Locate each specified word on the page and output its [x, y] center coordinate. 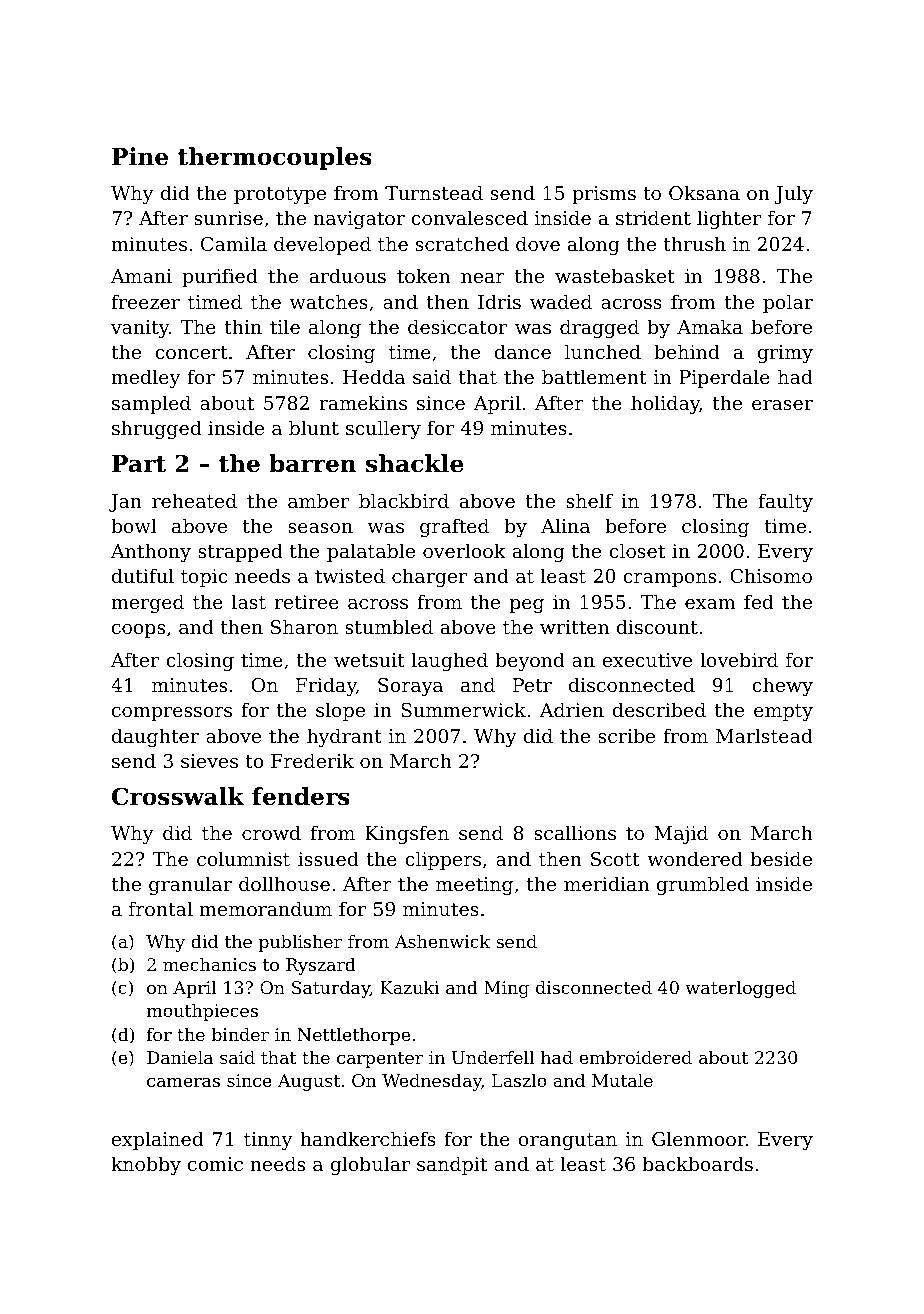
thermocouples [275, 158]
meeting [474, 886]
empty [783, 712]
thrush [694, 243]
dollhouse [284, 883]
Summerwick [463, 709]
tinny [268, 1141]
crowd [271, 832]
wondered [695, 858]
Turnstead [434, 192]
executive [647, 660]
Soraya [410, 687]
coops [138, 631]
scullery [383, 429]
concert [191, 352]
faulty [785, 502]
